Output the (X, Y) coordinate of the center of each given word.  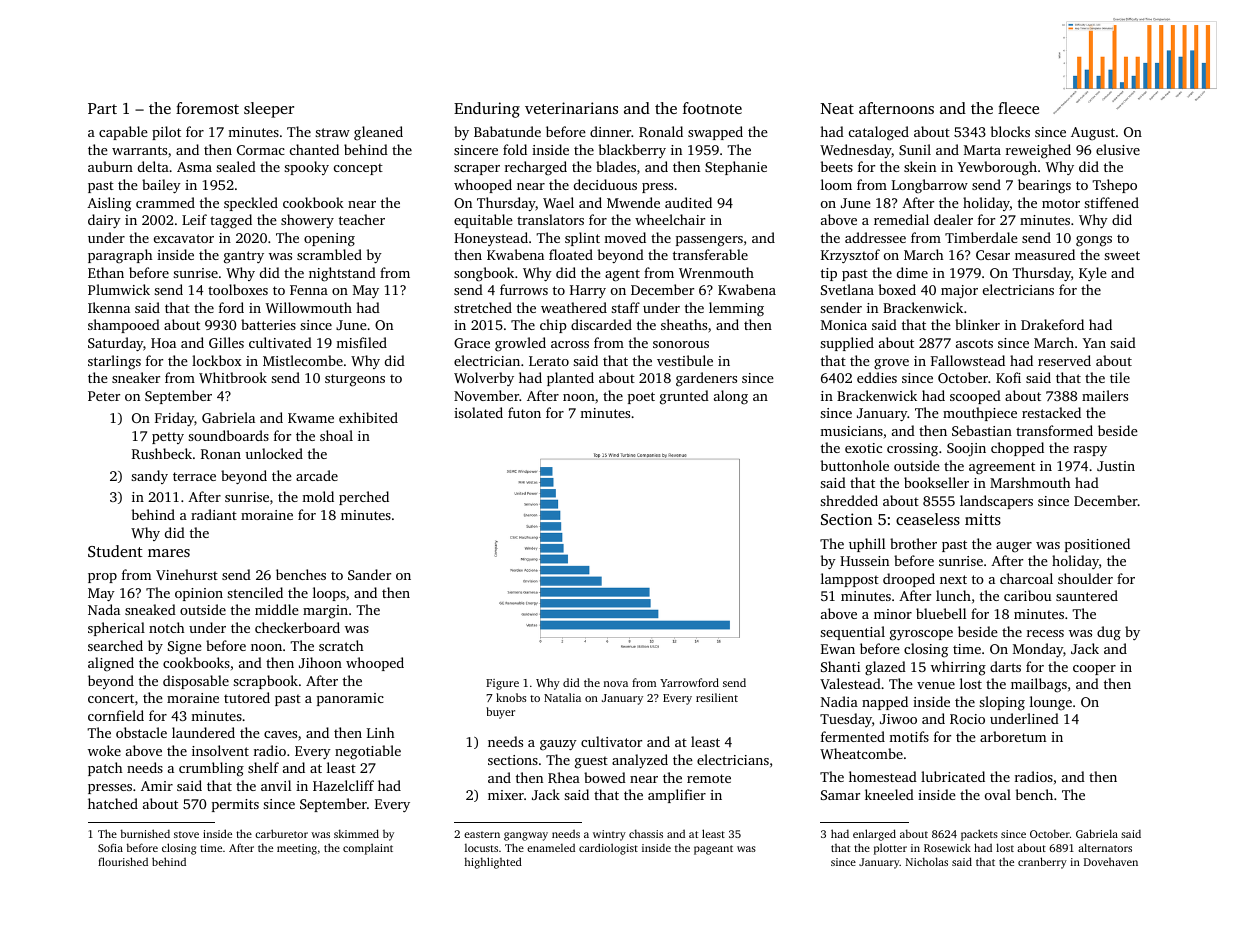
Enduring (487, 110)
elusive (1118, 149)
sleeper (269, 110)
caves (280, 734)
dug (1109, 633)
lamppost (850, 580)
